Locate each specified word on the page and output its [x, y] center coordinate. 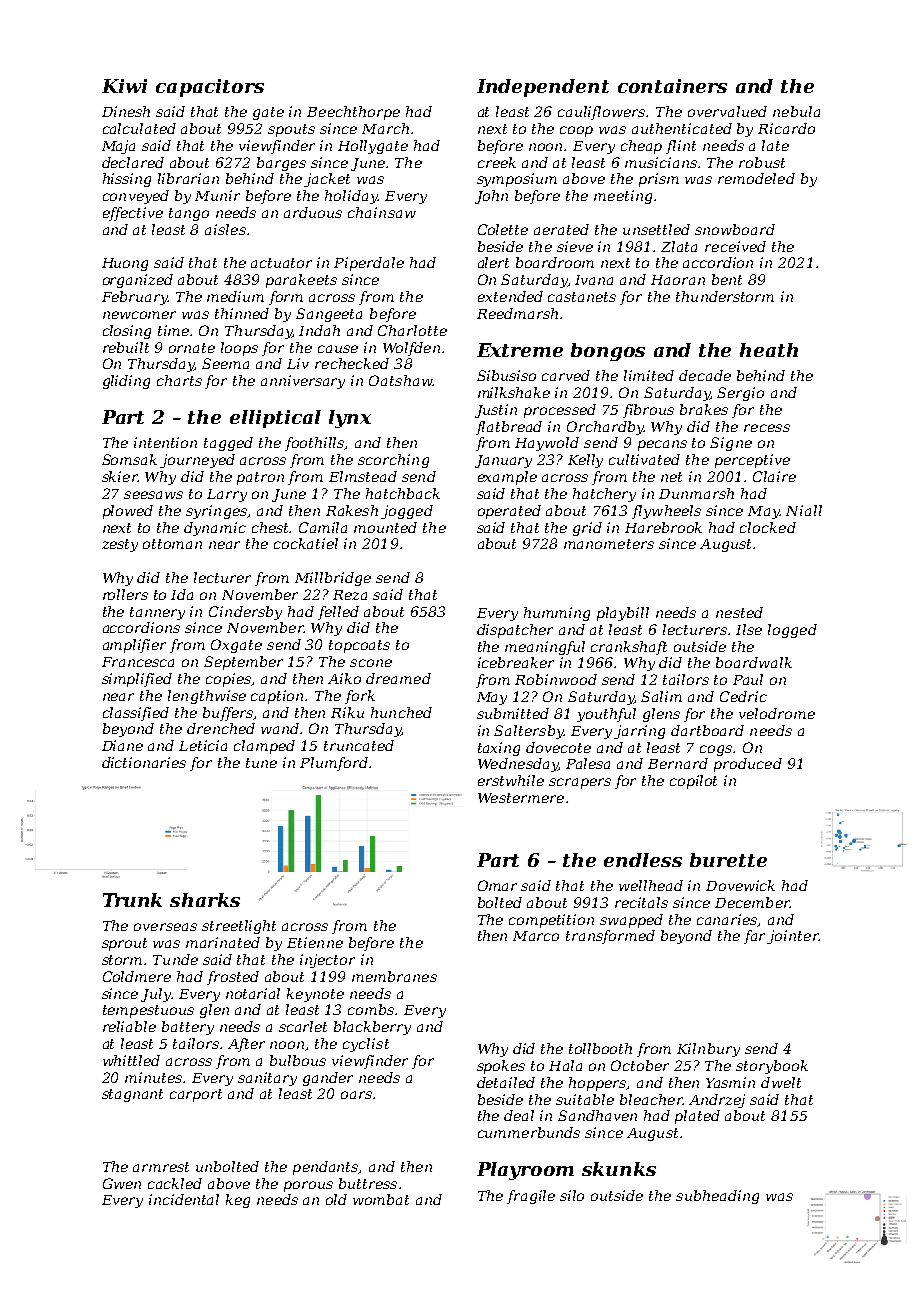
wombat [381, 1199]
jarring [639, 732]
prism [659, 180]
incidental [184, 1199]
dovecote [558, 747]
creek [497, 162]
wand [280, 728]
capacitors [210, 88]
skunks [619, 1169]
